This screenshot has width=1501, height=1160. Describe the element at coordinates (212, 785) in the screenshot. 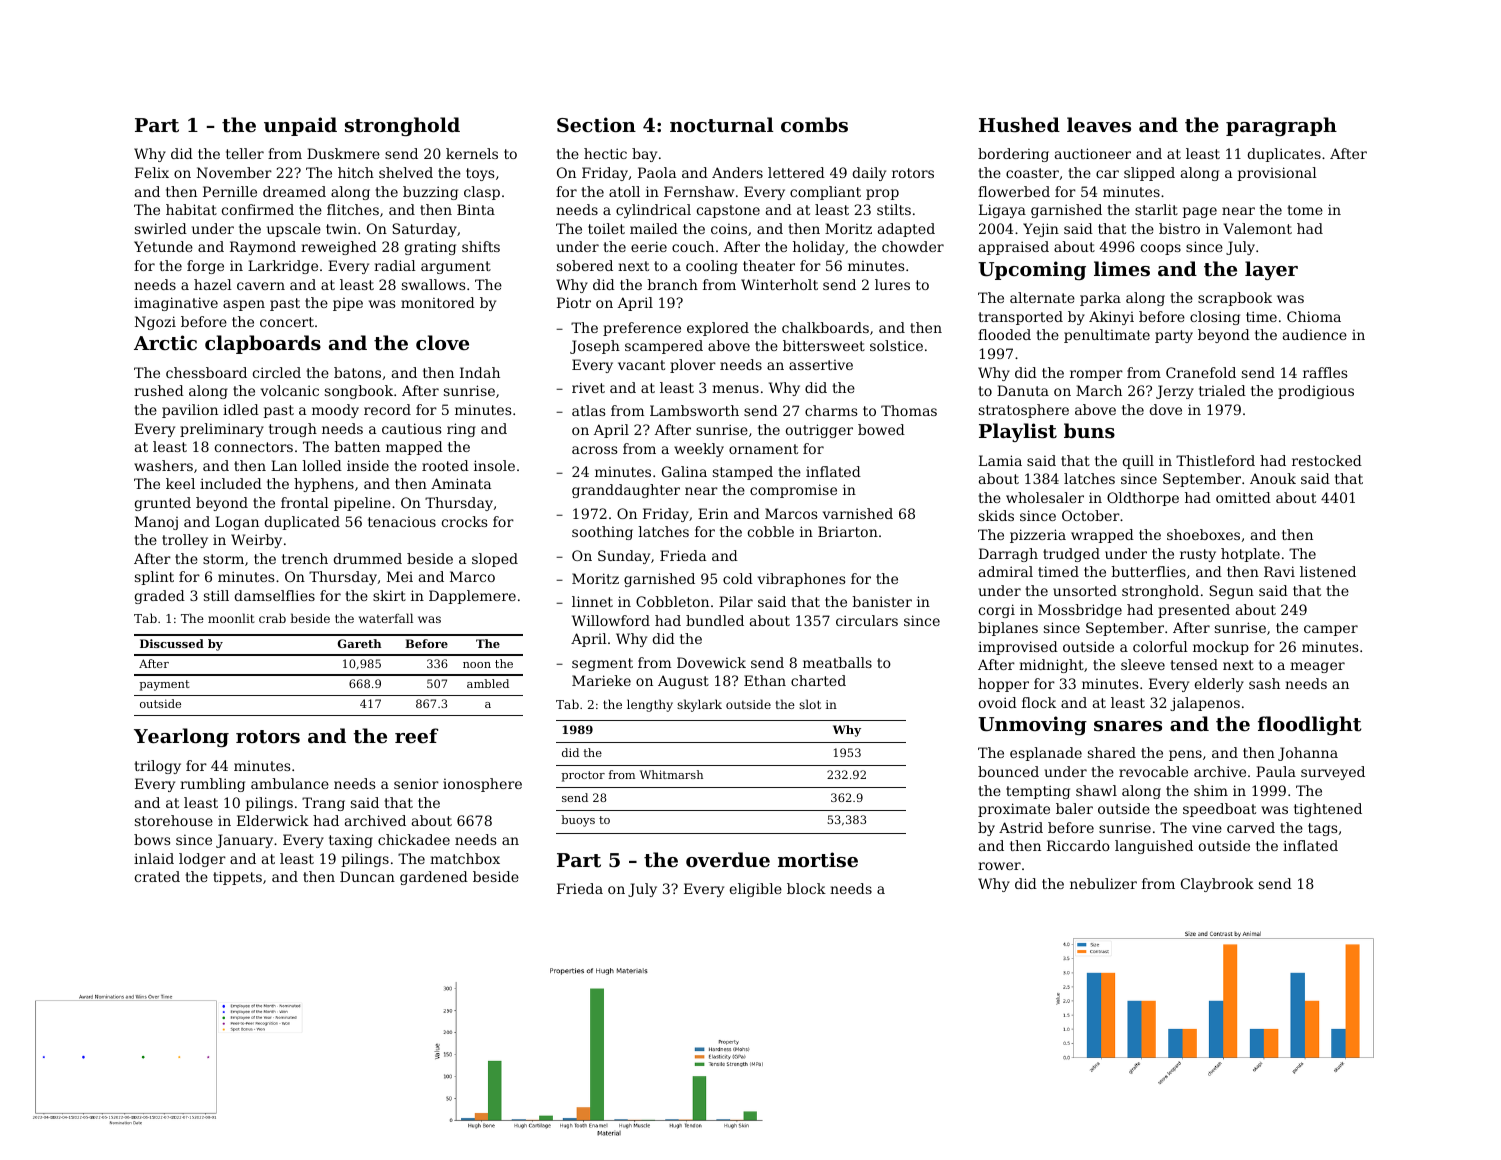

I see `rumbling` at that location.
